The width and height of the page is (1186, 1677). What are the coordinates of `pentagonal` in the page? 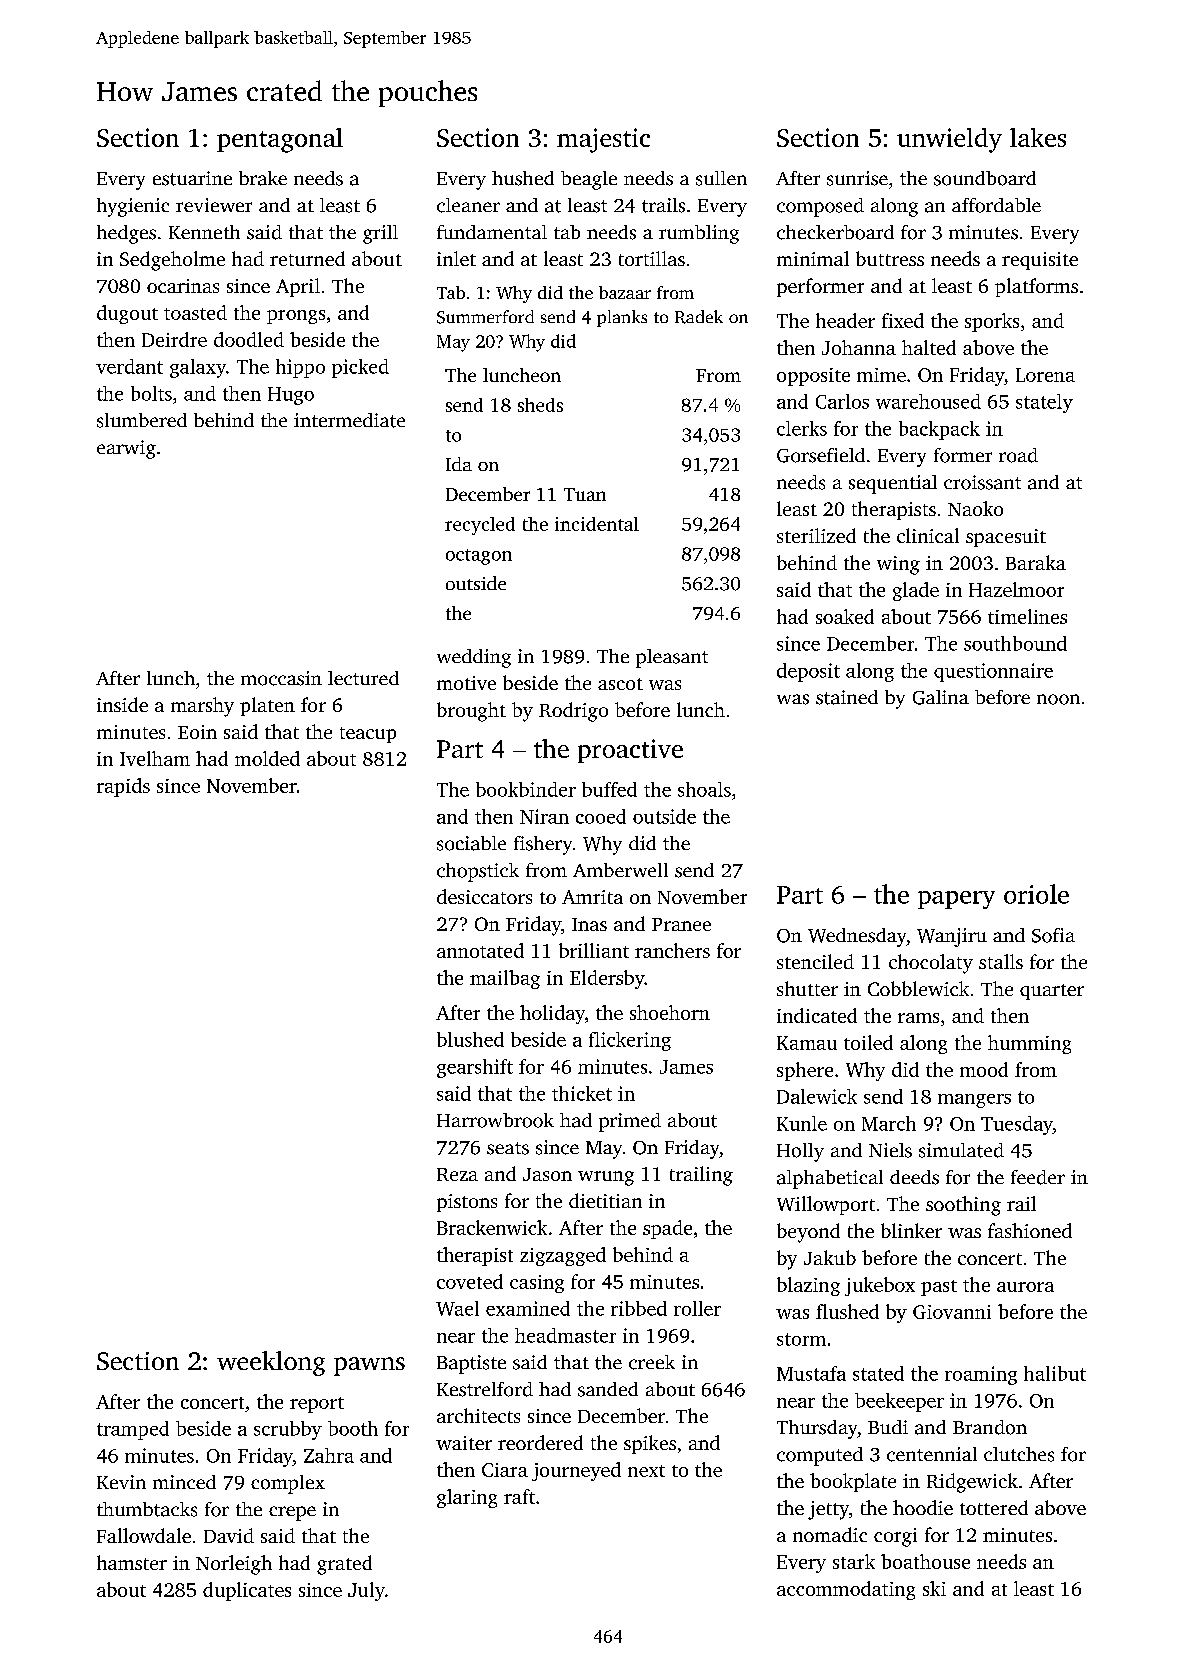 It's located at (280, 140).
